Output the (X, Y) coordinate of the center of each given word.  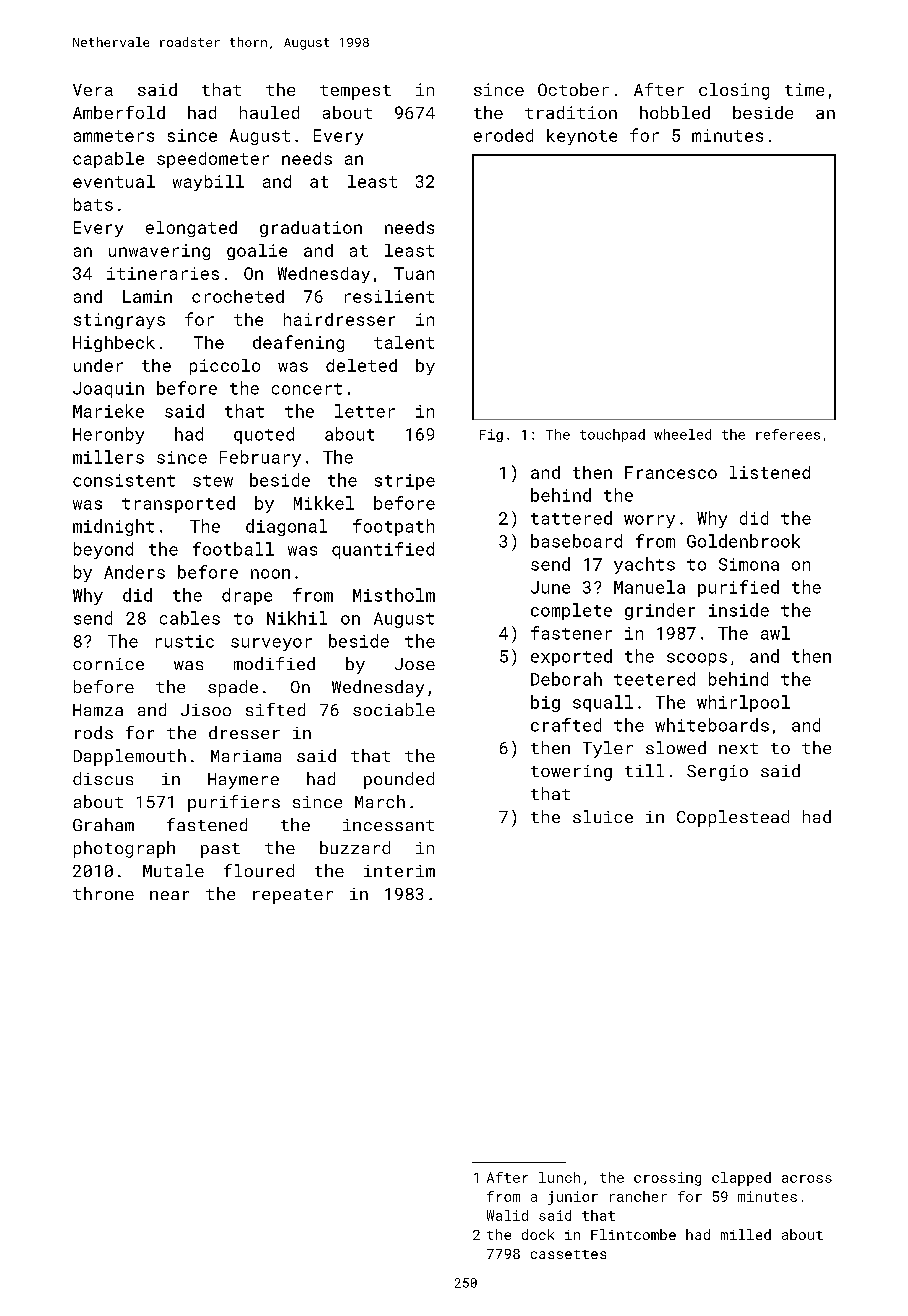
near (169, 895)
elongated (191, 229)
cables (190, 618)
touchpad (612, 435)
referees (788, 434)
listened (770, 472)
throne (103, 893)
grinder (660, 611)
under (98, 365)
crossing (667, 1179)
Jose (415, 664)
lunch (559, 1177)
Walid (507, 1215)
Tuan (414, 273)
